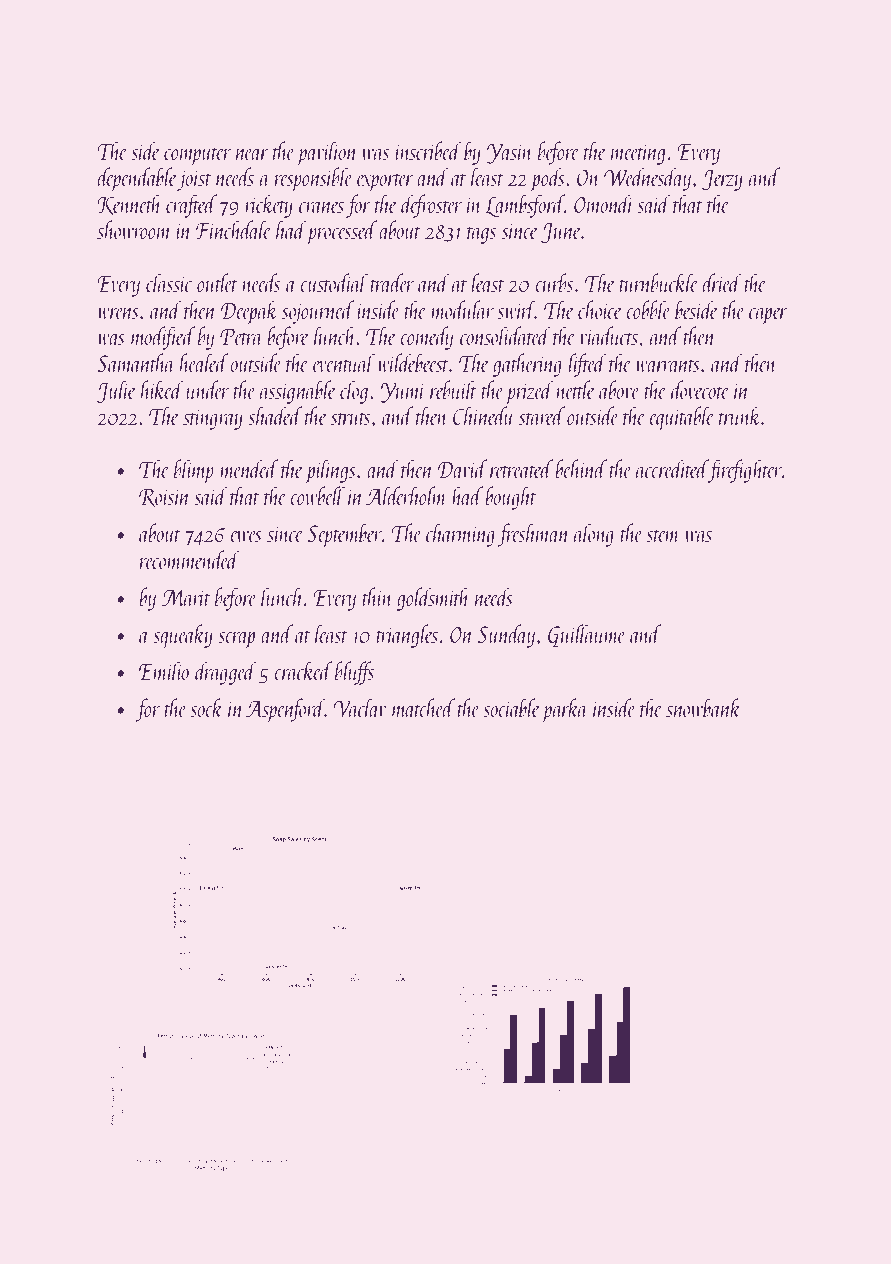 Image resolution: width=891 pixels, height=1264 pixels. Describe the element at coordinates (460, 535) in the page. I see `charming` at that location.
